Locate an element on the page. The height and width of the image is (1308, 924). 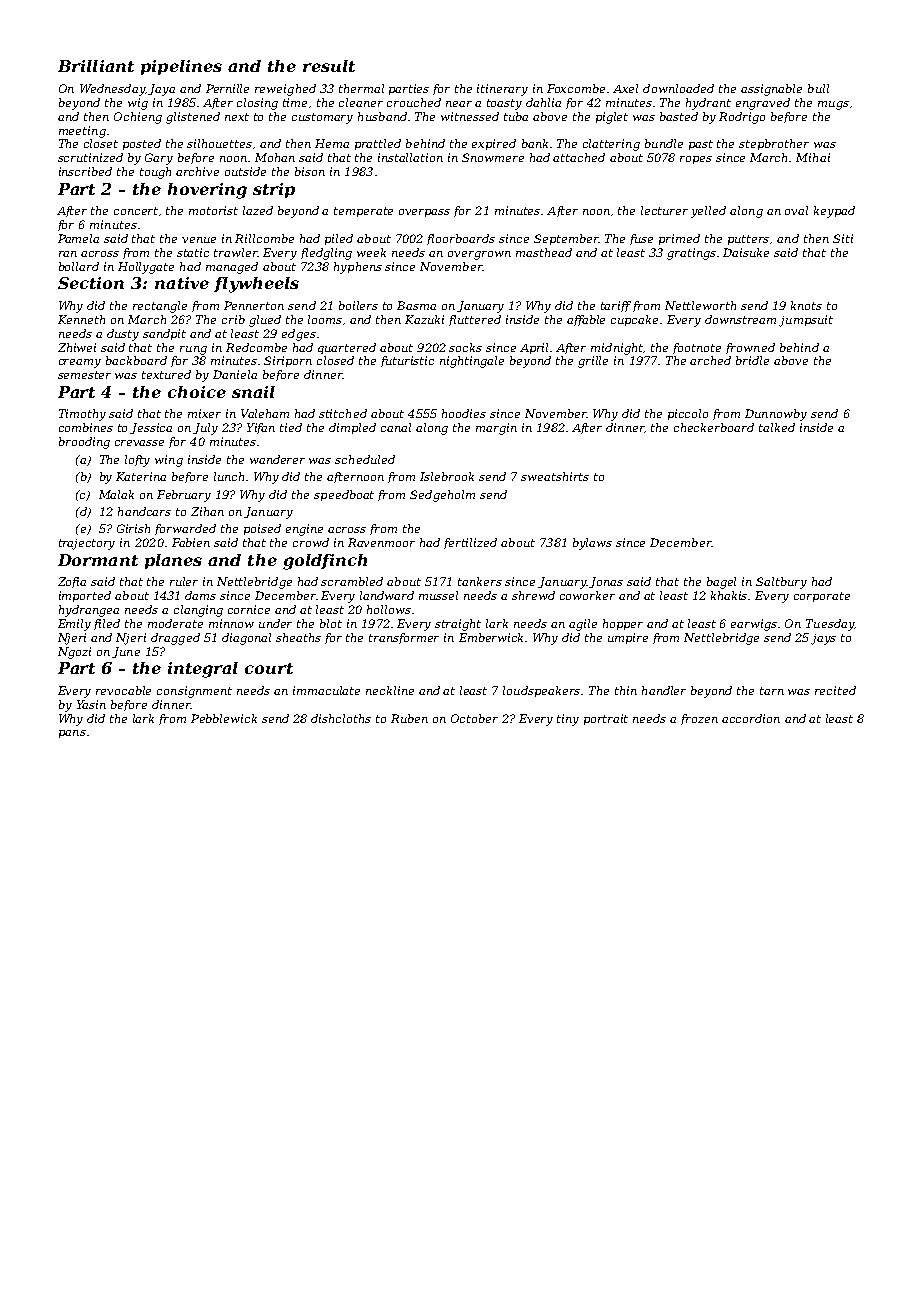
accordion is located at coordinates (751, 718).
